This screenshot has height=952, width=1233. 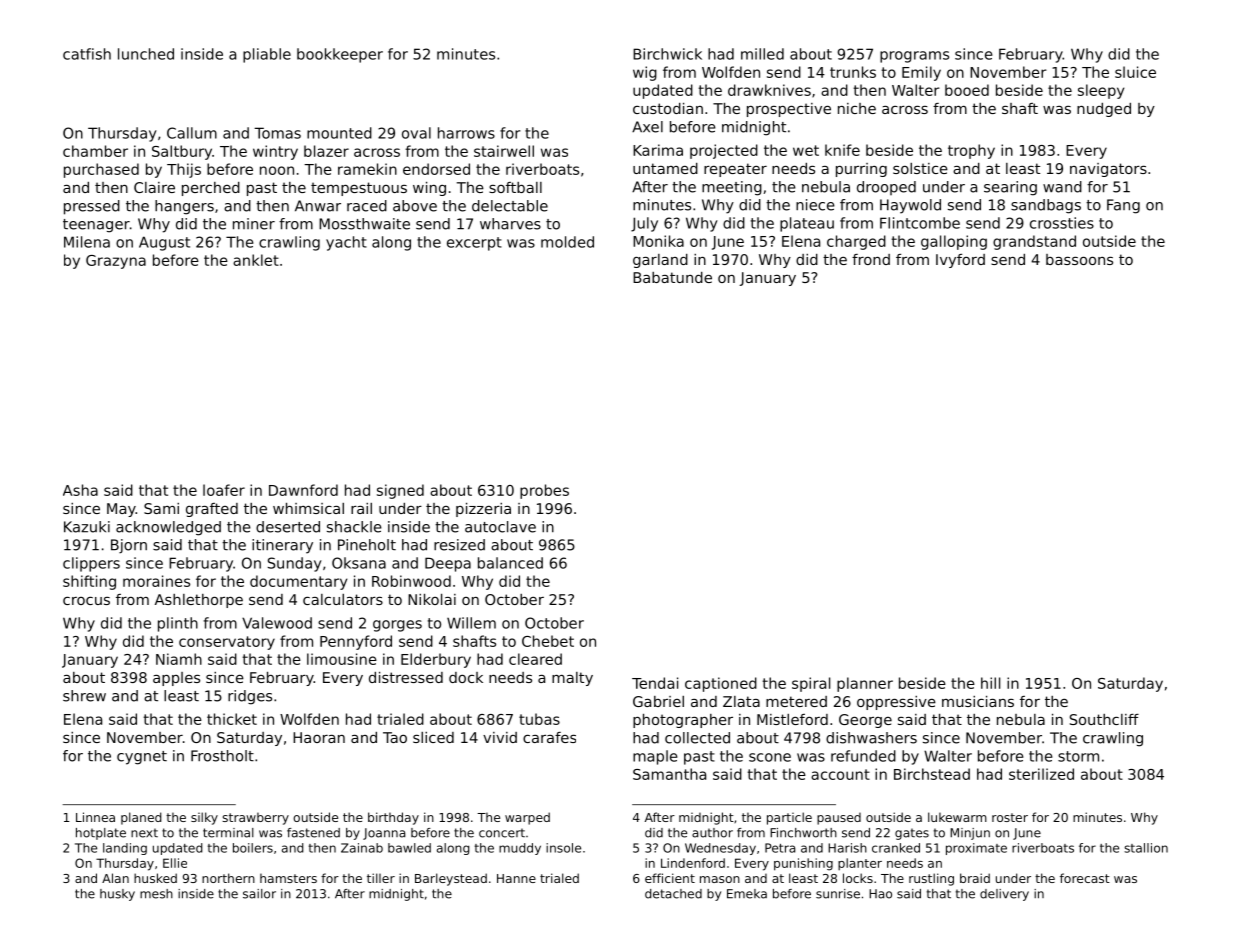 What do you see at coordinates (544, 491) in the screenshot?
I see `probes` at bounding box center [544, 491].
